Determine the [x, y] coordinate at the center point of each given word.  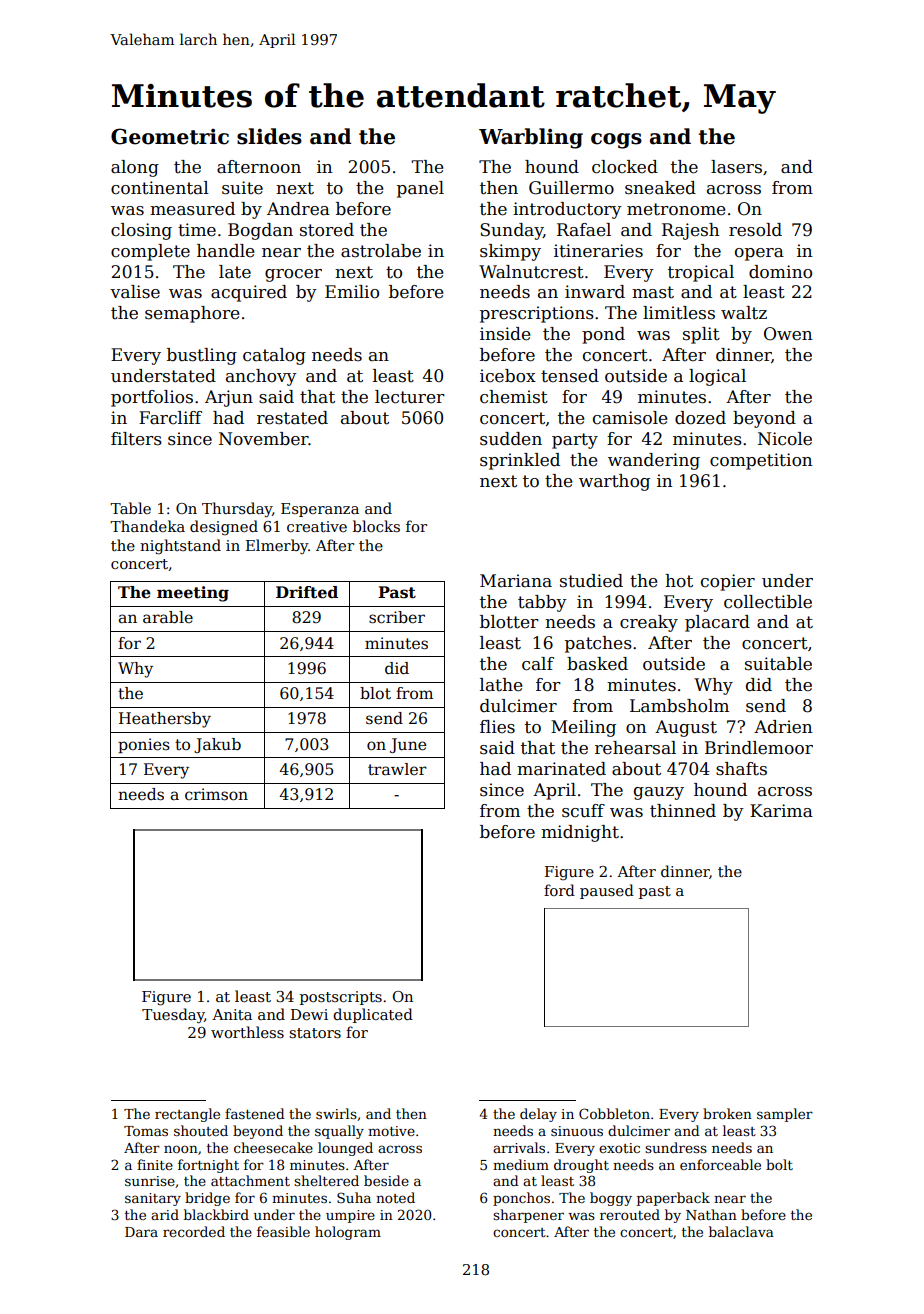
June [408, 745]
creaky [649, 623]
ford [559, 890]
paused [607, 891]
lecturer [410, 397]
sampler [785, 1115]
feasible [283, 1231]
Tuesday [173, 1016]
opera [759, 254]
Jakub [217, 745]
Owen [788, 334]
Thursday [237, 510]
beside [386, 1180]
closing [141, 231]
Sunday [511, 231]
